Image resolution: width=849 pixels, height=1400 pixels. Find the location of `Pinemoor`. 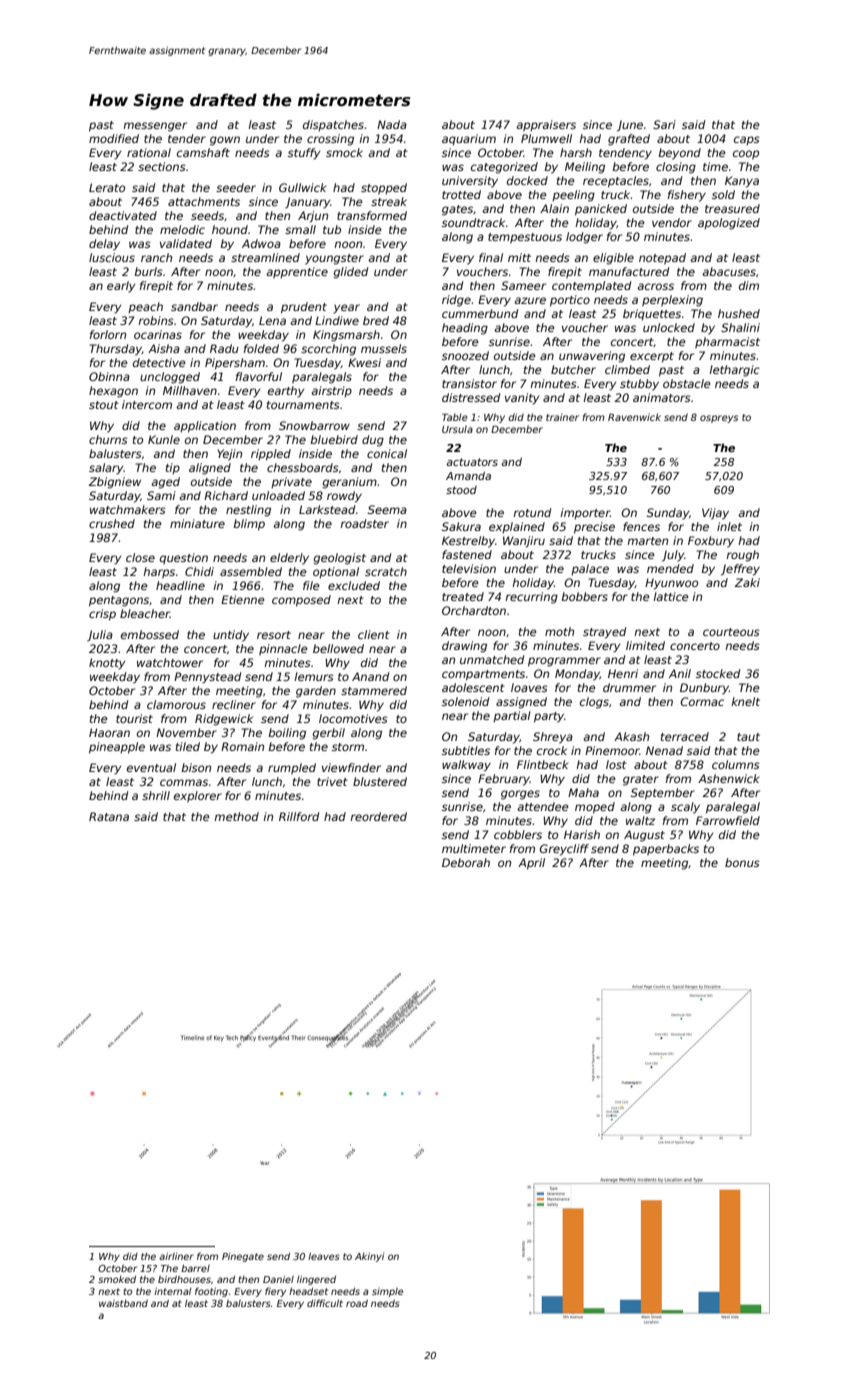

Pinemoor is located at coordinates (612, 750).
